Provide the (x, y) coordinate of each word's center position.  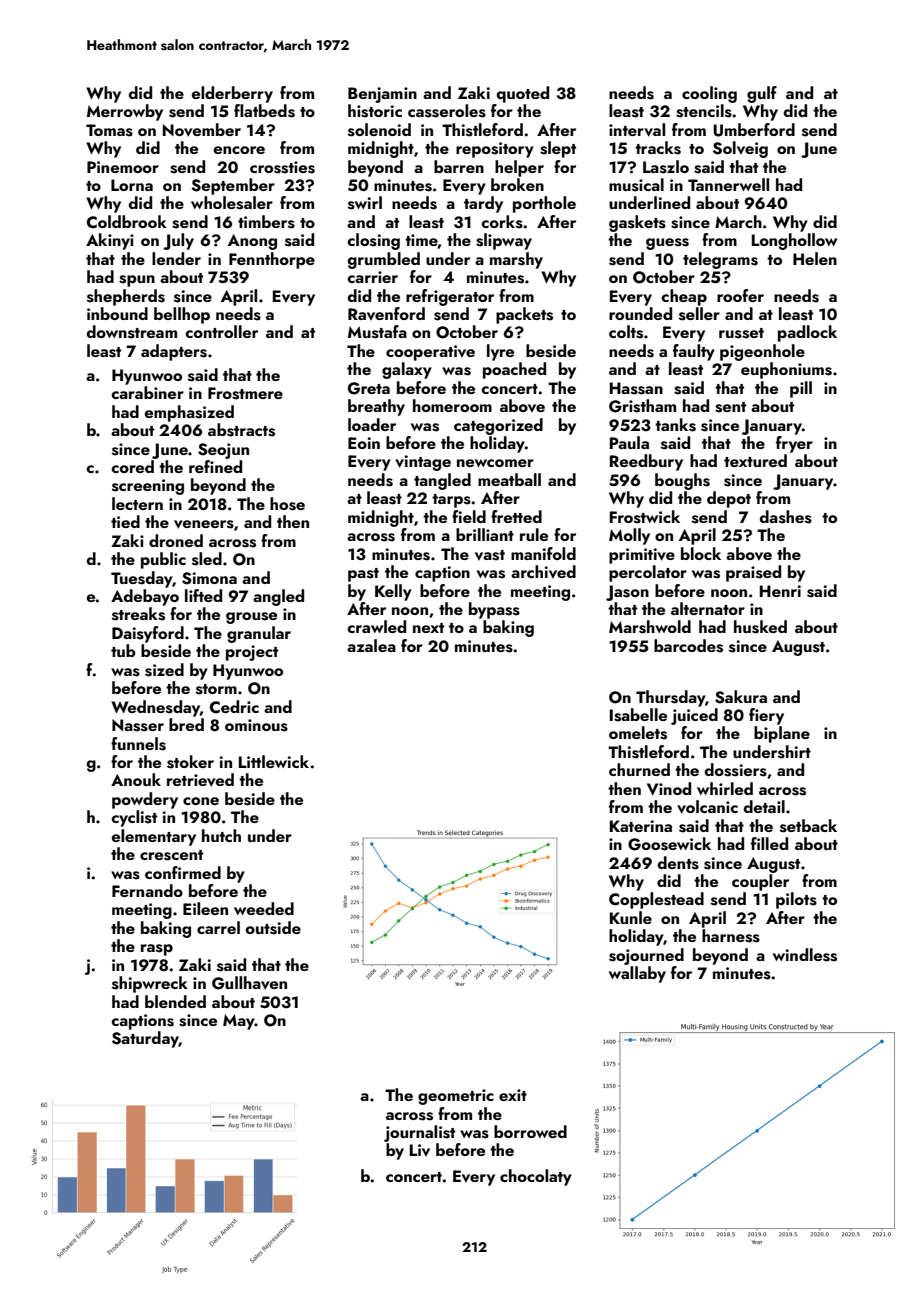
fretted (516, 516)
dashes (786, 517)
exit (513, 1095)
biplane (782, 734)
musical (636, 185)
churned (639, 769)
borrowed (530, 1131)
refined (215, 466)
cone (201, 801)
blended (175, 1001)
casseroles (447, 111)
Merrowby (125, 112)
